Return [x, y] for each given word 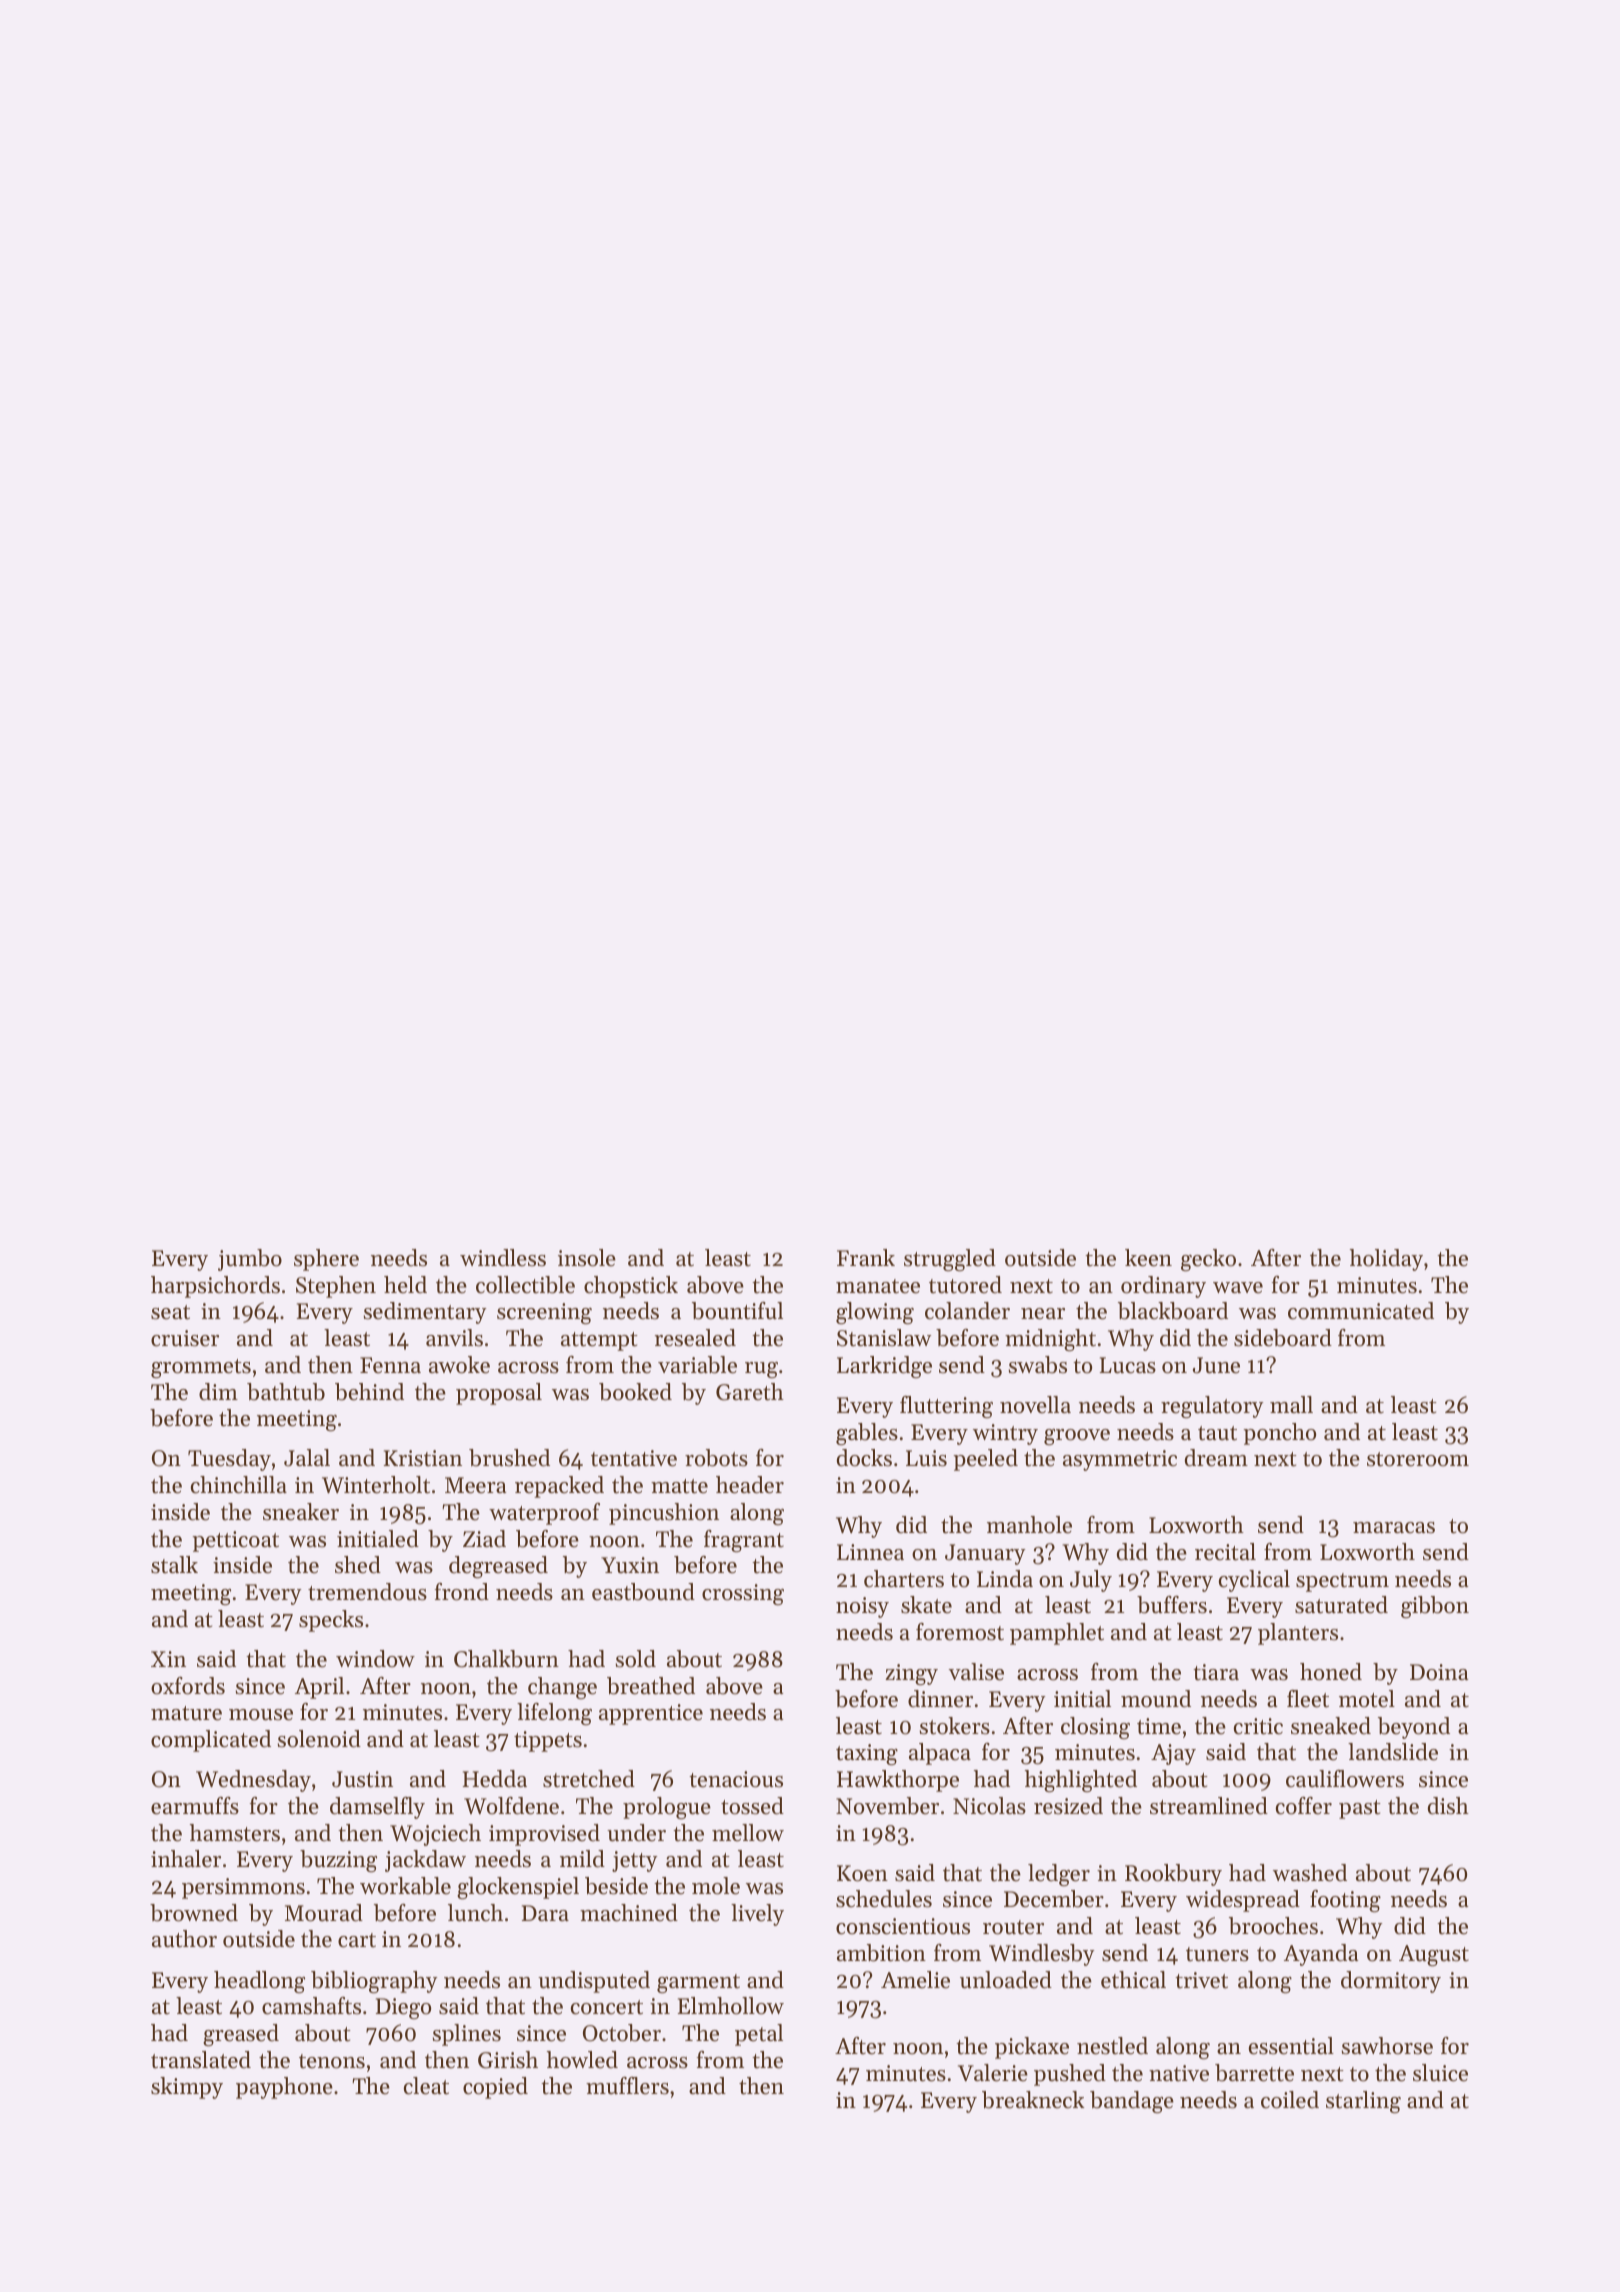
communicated [1361, 1311]
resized [1068, 1806]
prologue [667, 1808]
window [375, 1659]
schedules [884, 1899]
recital [1225, 1552]
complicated [211, 1741]
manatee [878, 1286]
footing [1345, 1901]
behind [369, 1392]
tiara [1216, 1672]
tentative [634, 1458]
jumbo [250, 1260]
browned [194, 1913]
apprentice [651, 1714]
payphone [284, 2088]
